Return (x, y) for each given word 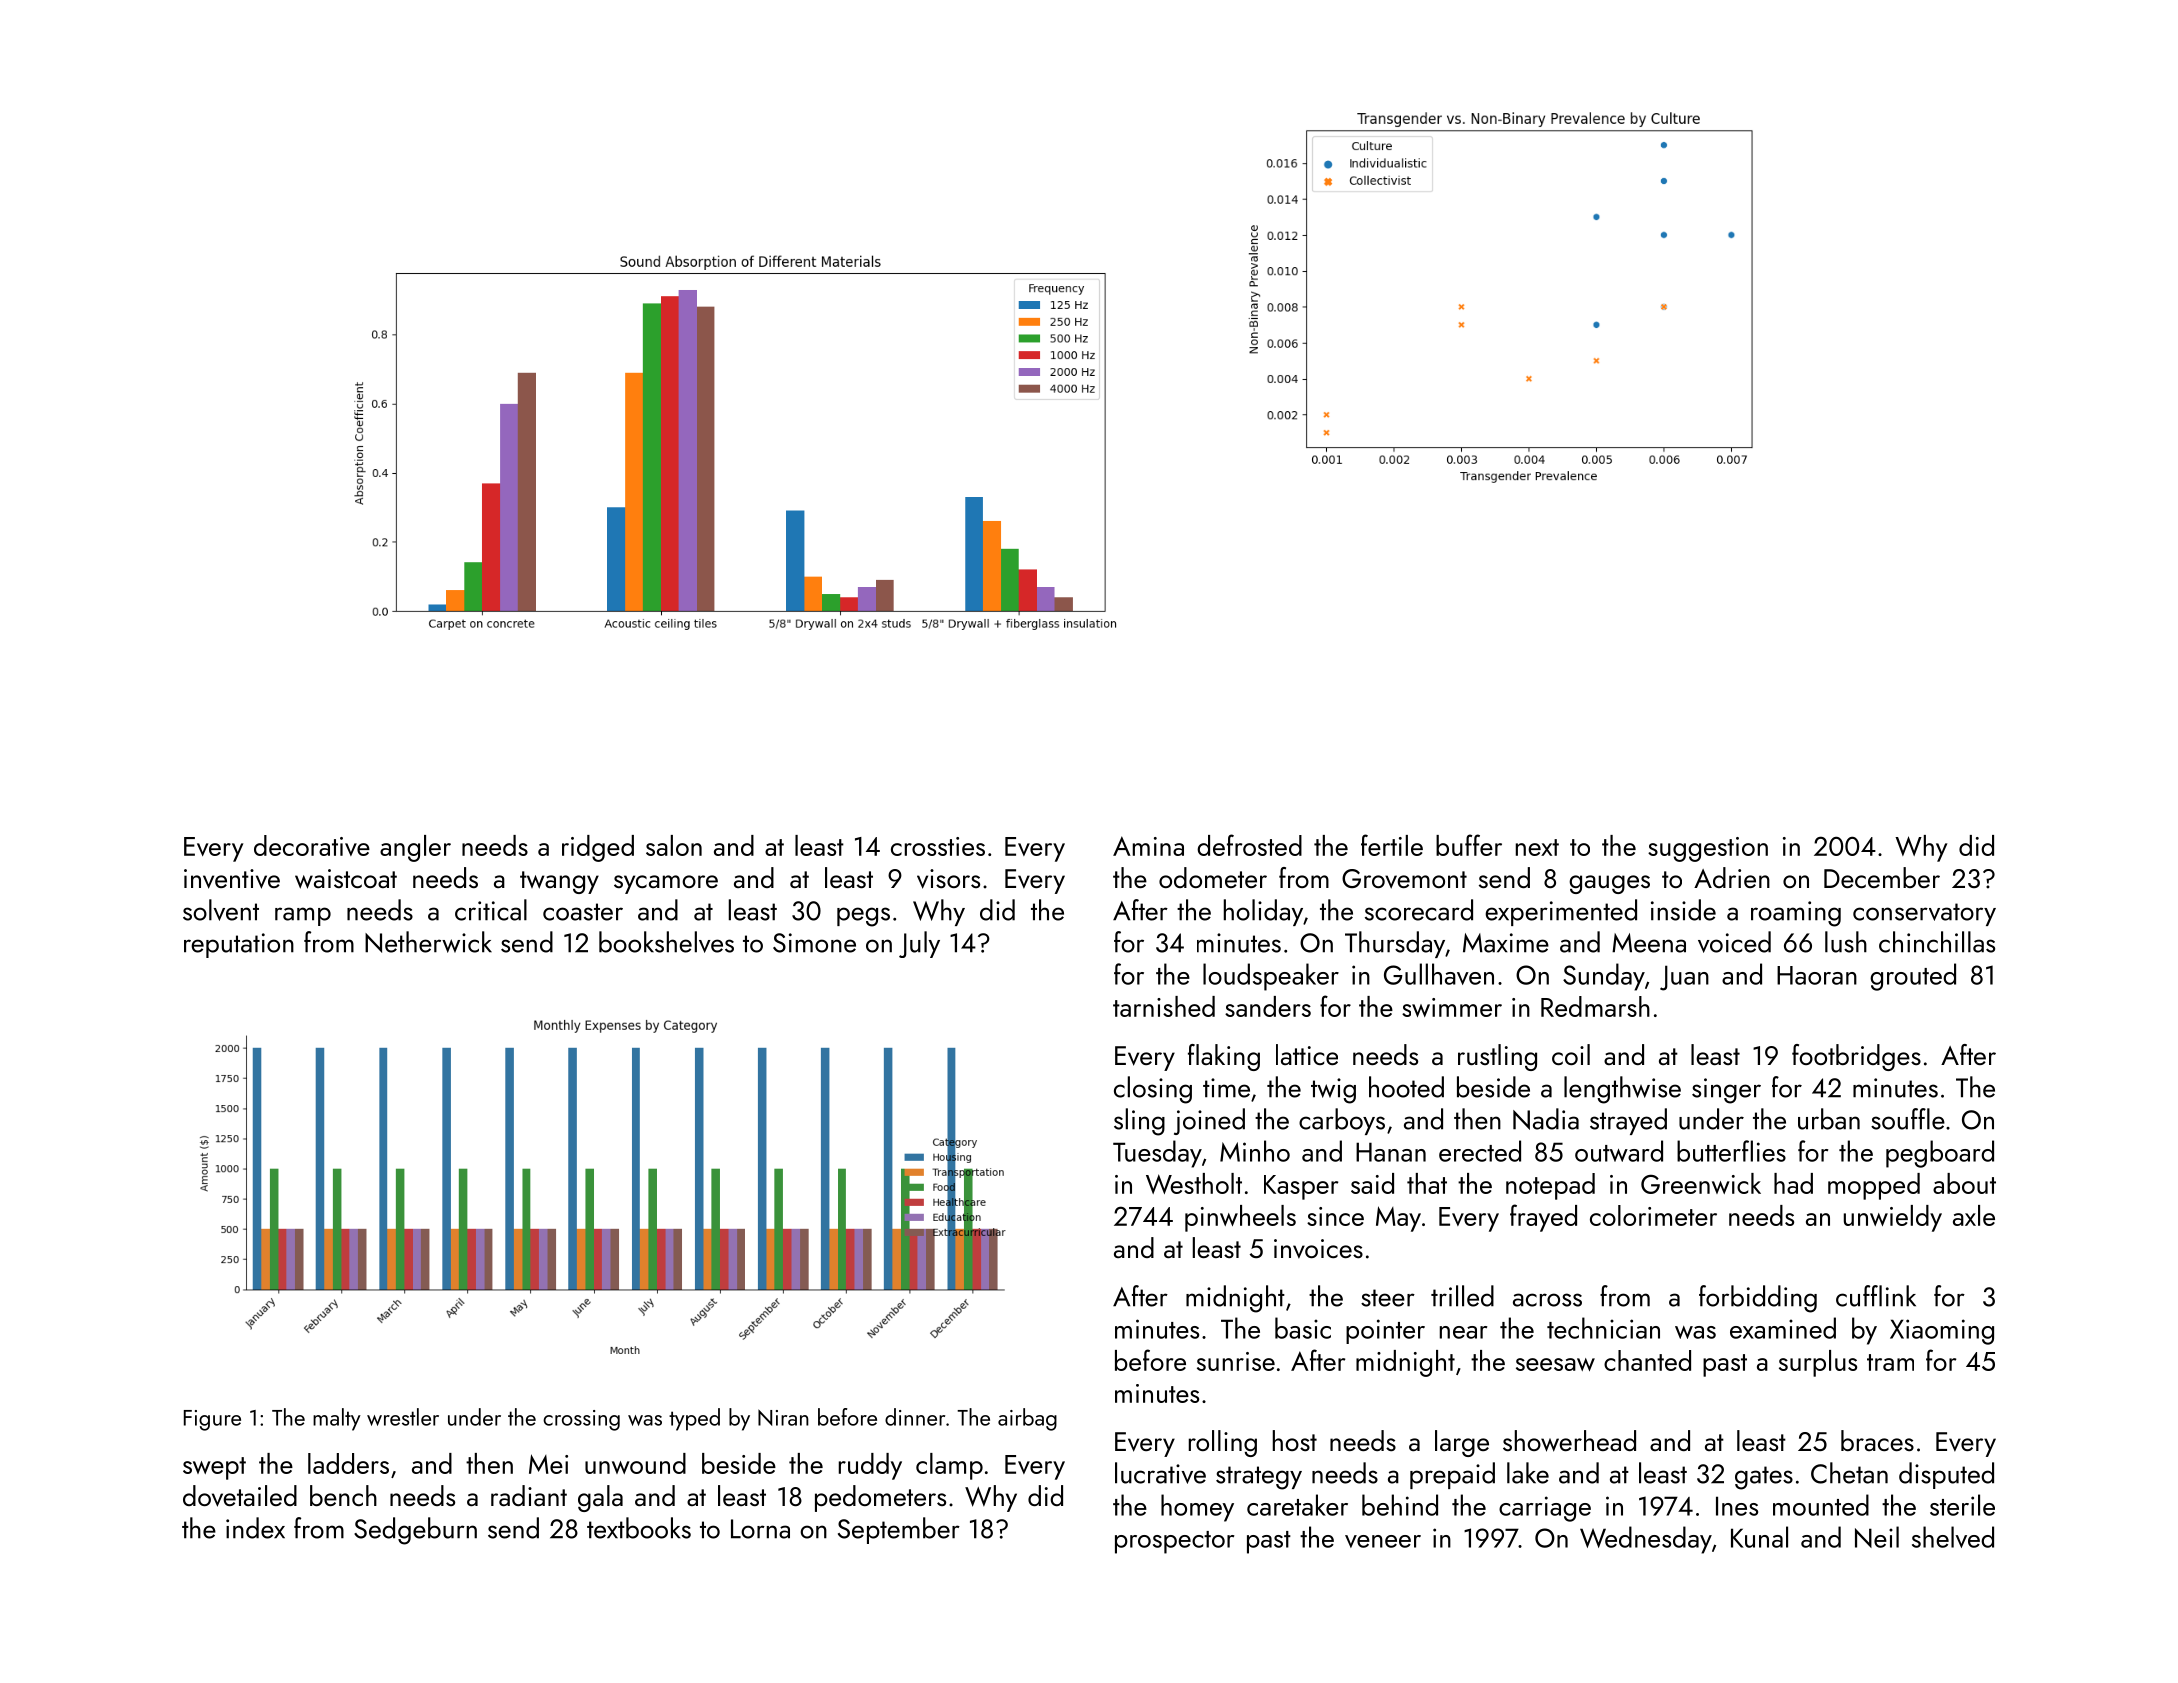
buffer (1469, 845)
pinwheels (1240, 1218)
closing (1153, 1090)
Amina (1148, 846)
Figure (212, 1420)
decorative (312, 845)
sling (1139, 1122)
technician (1603, 1328)
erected (1480, 1151)
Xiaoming (1942, 1332)
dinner (915, 1417)
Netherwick (428, 942)
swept (214, 1468)
